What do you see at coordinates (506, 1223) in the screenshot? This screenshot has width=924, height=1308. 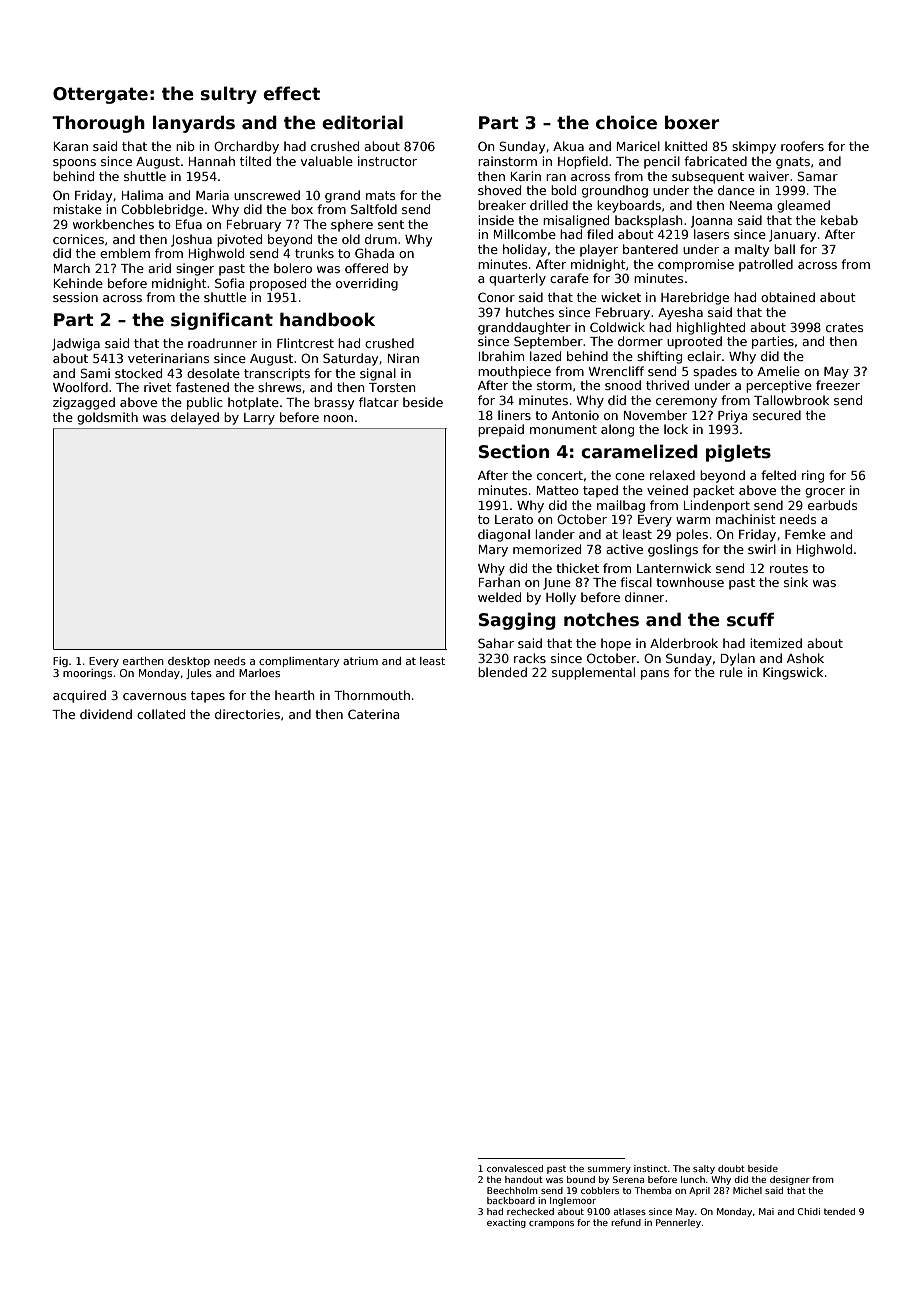 I see `exacting` at bounding box center [506, 1223].
